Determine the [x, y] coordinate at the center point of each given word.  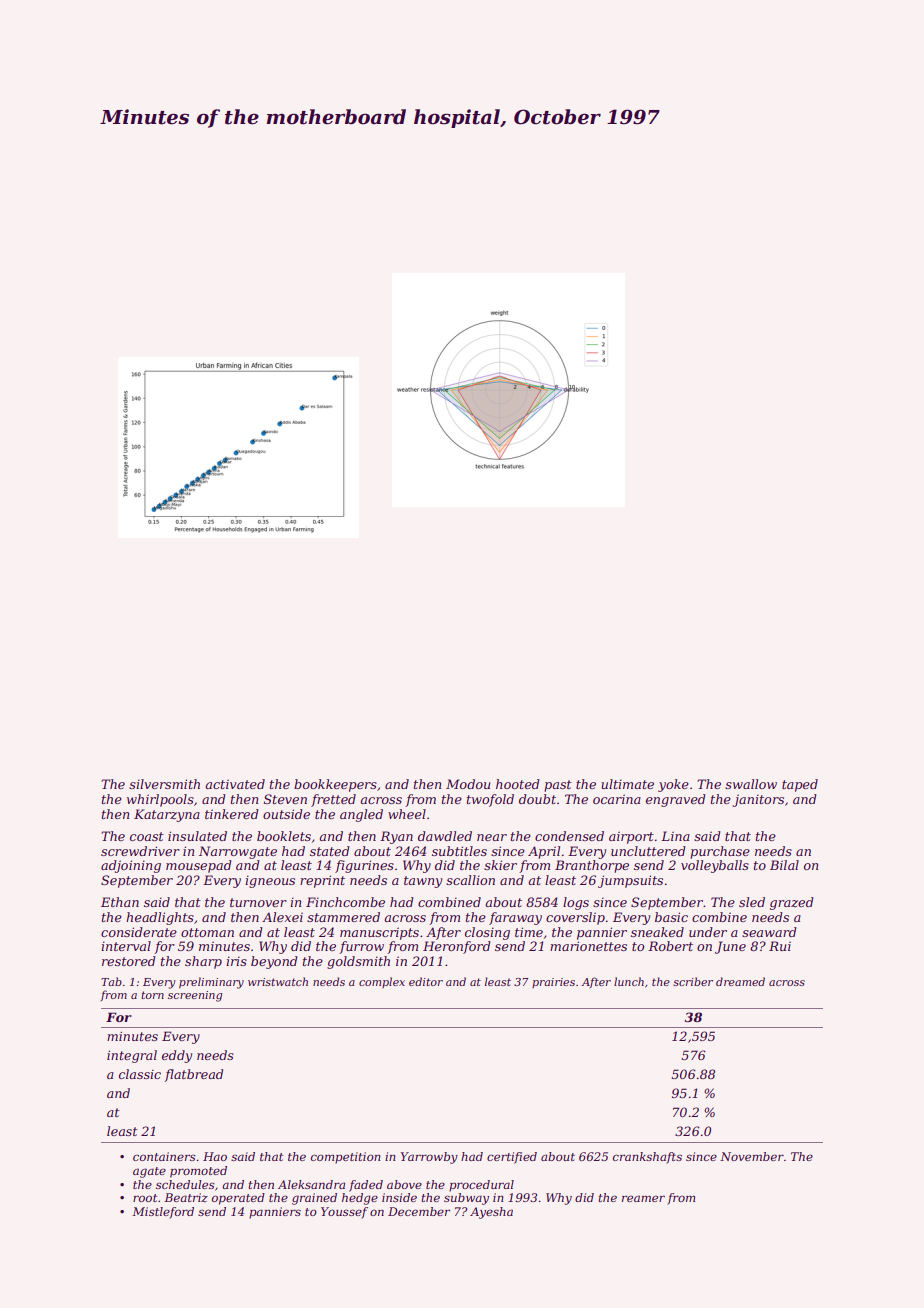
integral [132, 1056]
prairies [553, 983]
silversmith [164, 784]
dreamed [740, 981]
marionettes [588, 946]
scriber [693, 981]
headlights [160, 918]
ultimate [627, 784]
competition [346, 1158]
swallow [751, 784]
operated [238, 1199]
